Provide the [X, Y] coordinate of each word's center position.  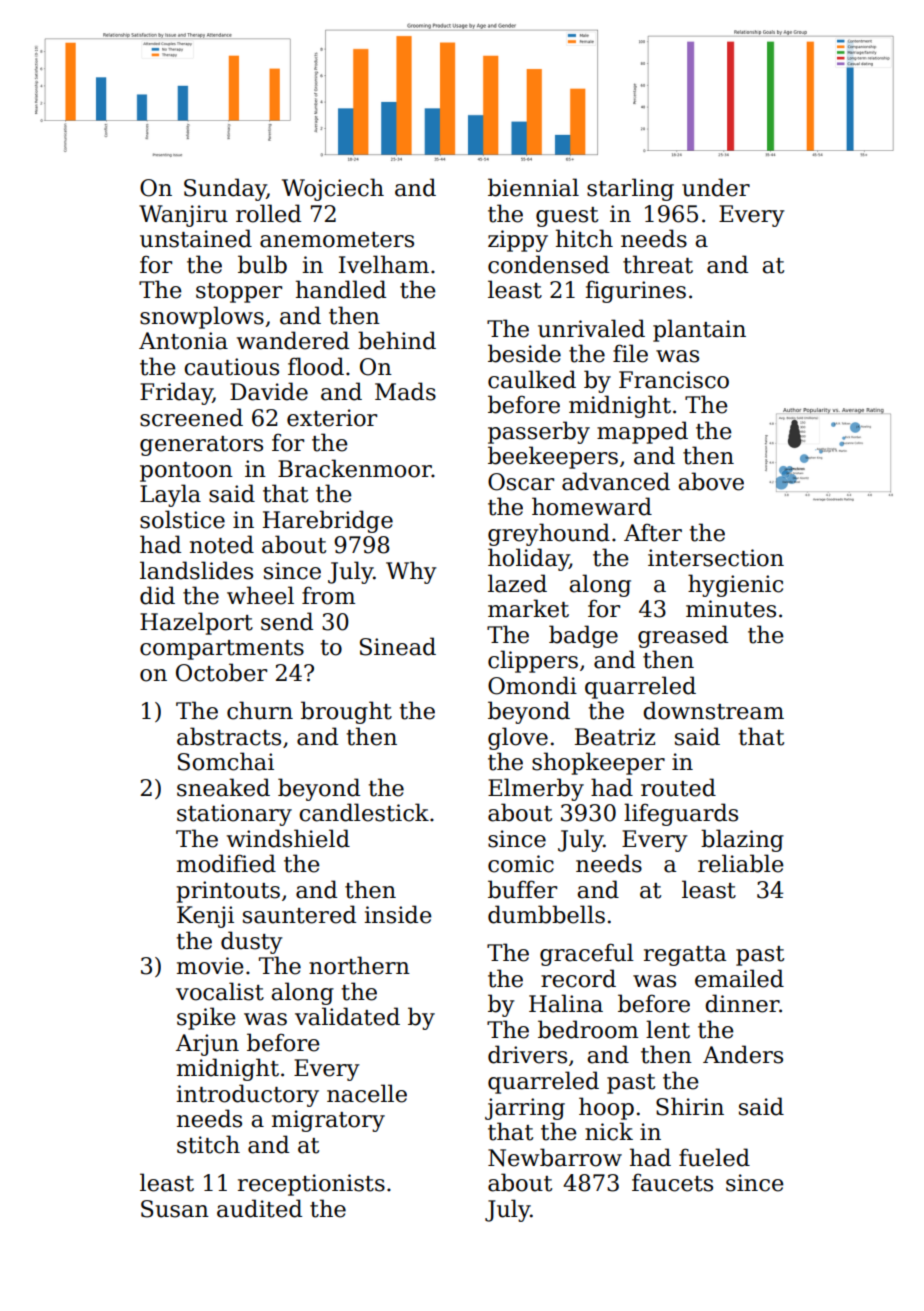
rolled [268, 213]
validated [347, 1016]
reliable [741, 863]
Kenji [205, 917]
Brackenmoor [355, 468]
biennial [533, 187]
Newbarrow [555, 1157]
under [716, 187]
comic [521, 864]
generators [201, 446]
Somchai [226, 761]
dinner [742, 1003]
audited [259, 1208]
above [711, 481]
